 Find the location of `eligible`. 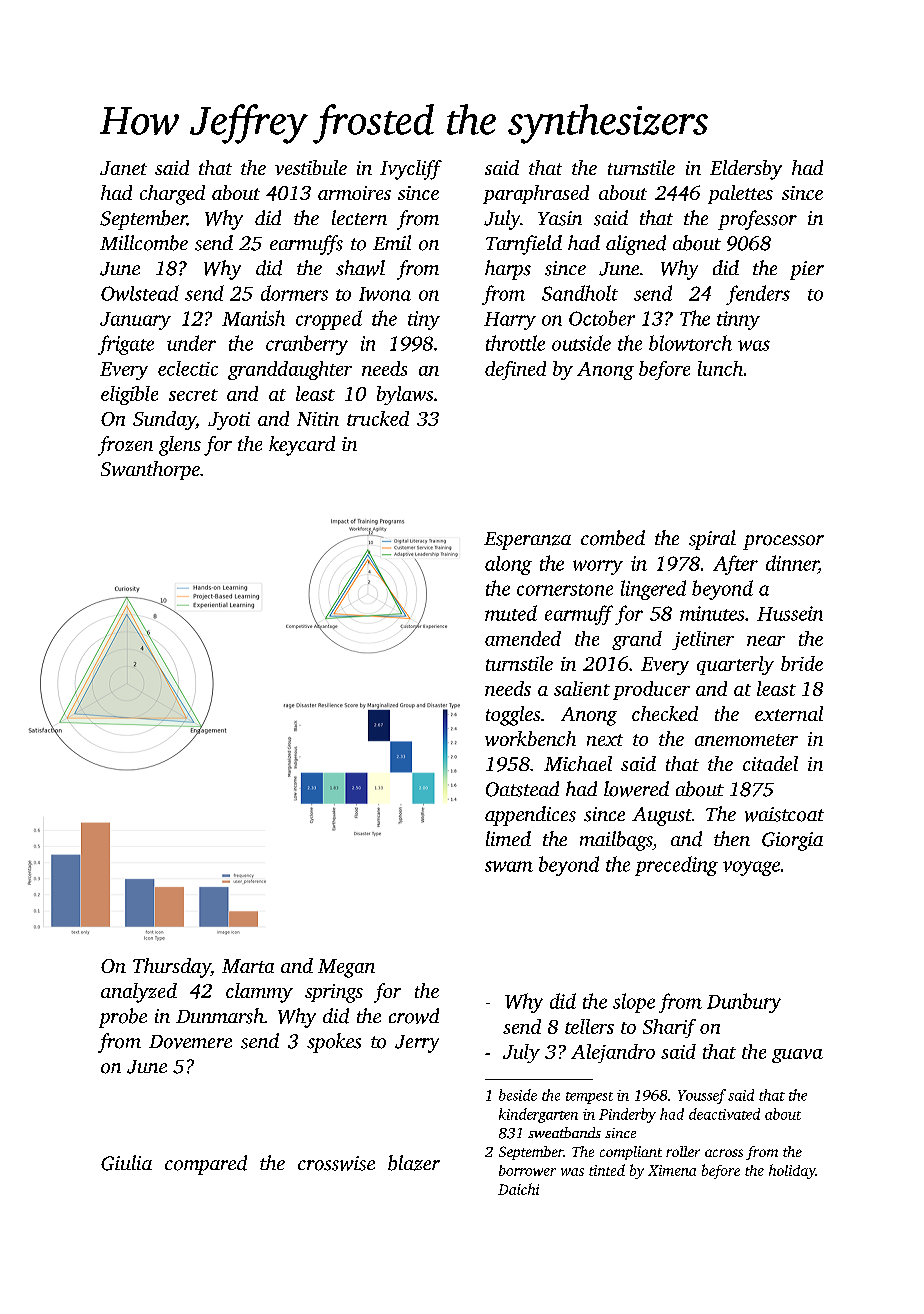

eligible is located at coordinates (129, 395).
